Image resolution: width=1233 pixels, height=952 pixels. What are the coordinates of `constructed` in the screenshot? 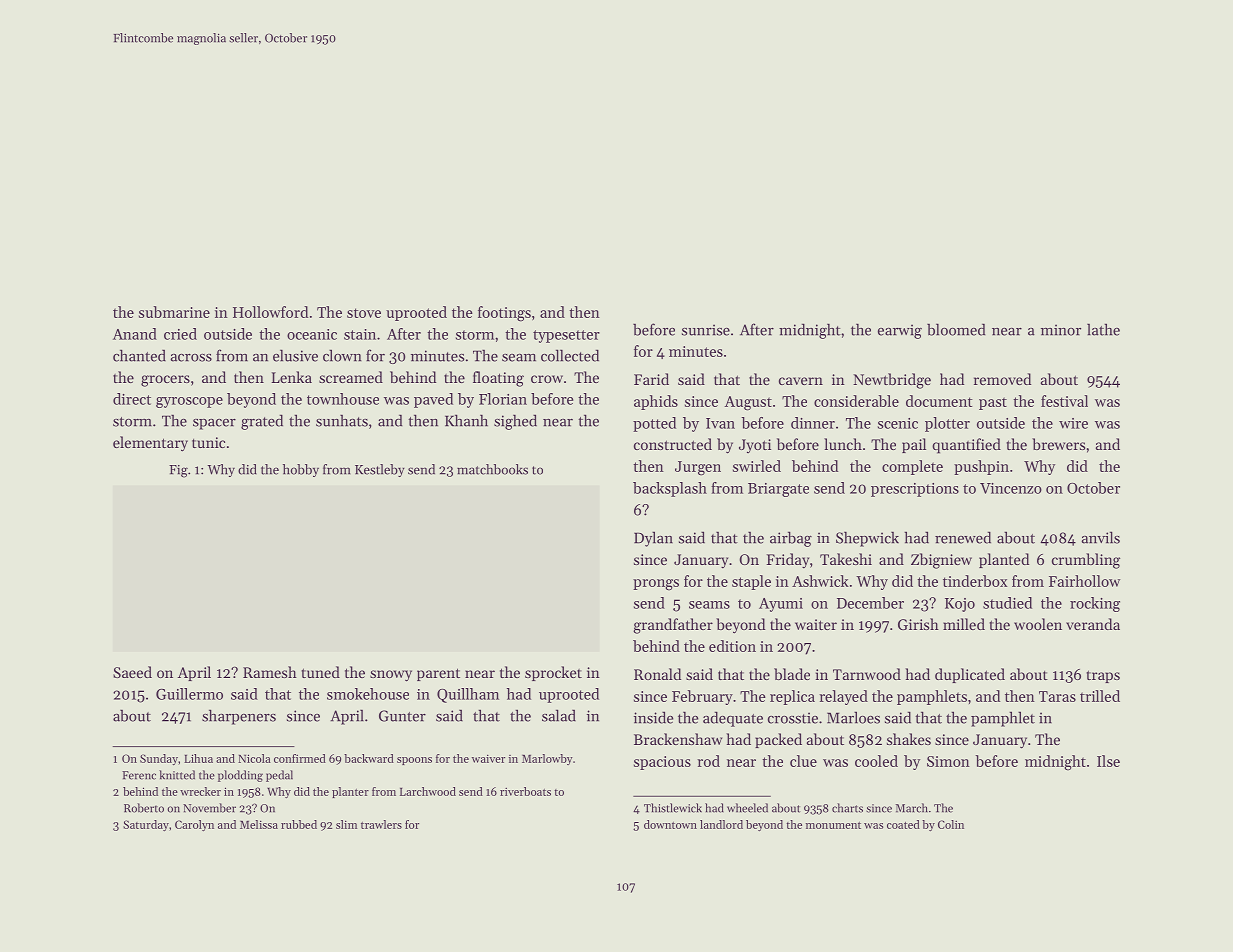 It's located at (673, 444).
